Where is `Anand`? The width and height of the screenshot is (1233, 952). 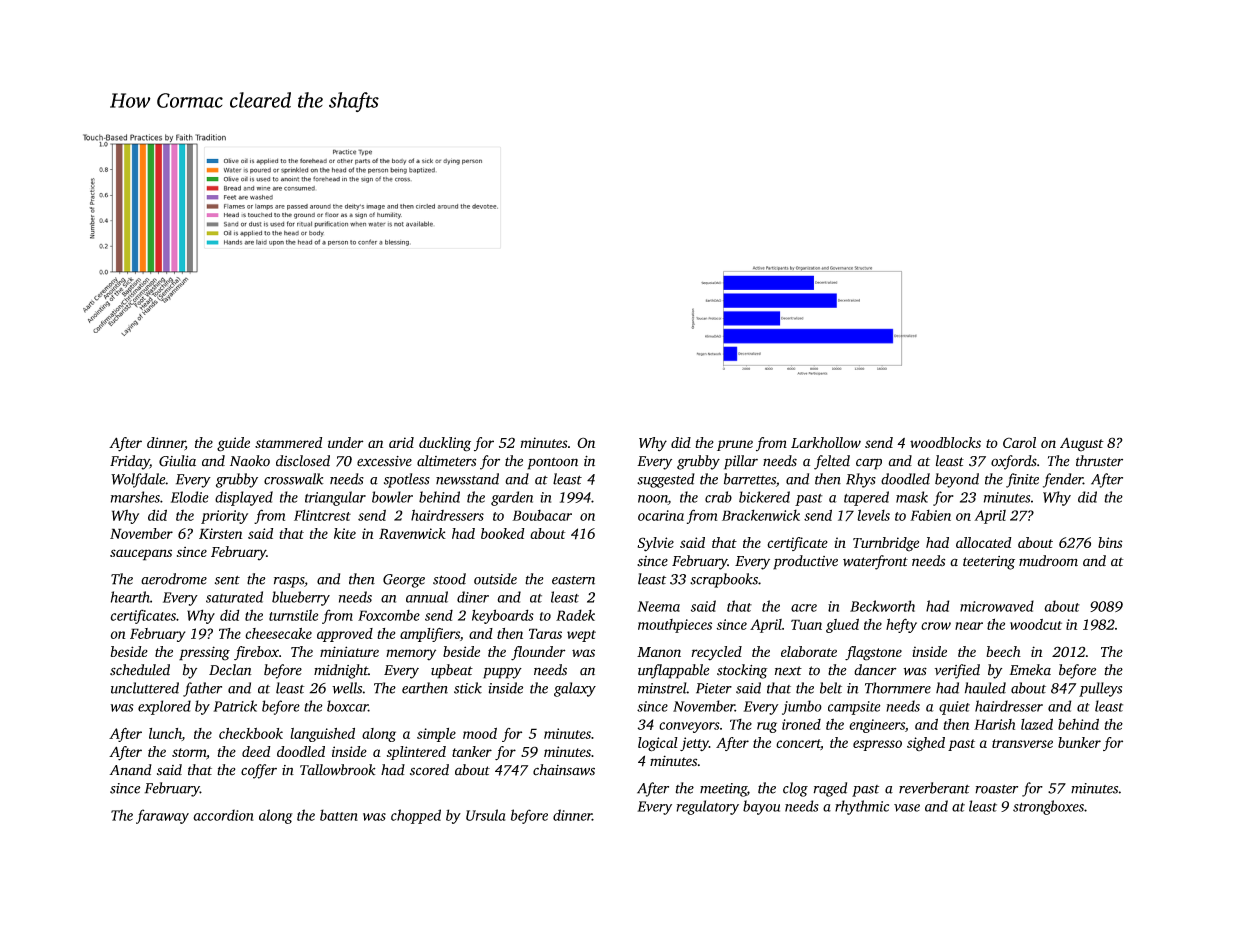 Anand is located at coordinates (130, 770).
